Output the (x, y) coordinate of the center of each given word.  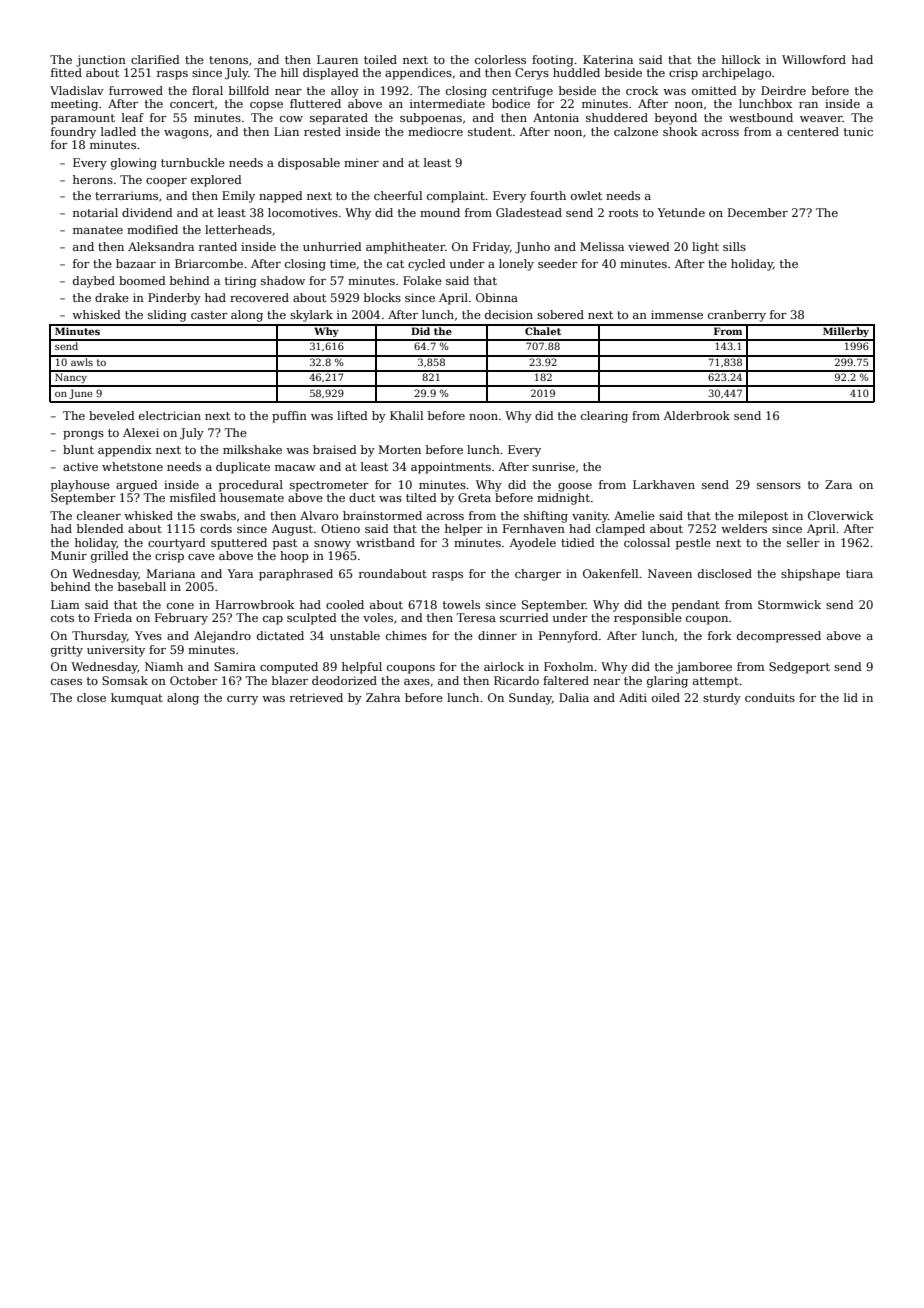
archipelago (736, 74)
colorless (500, 59)
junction (101, 61)
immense (677, 314)
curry (242, 700)
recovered (259, 297)
